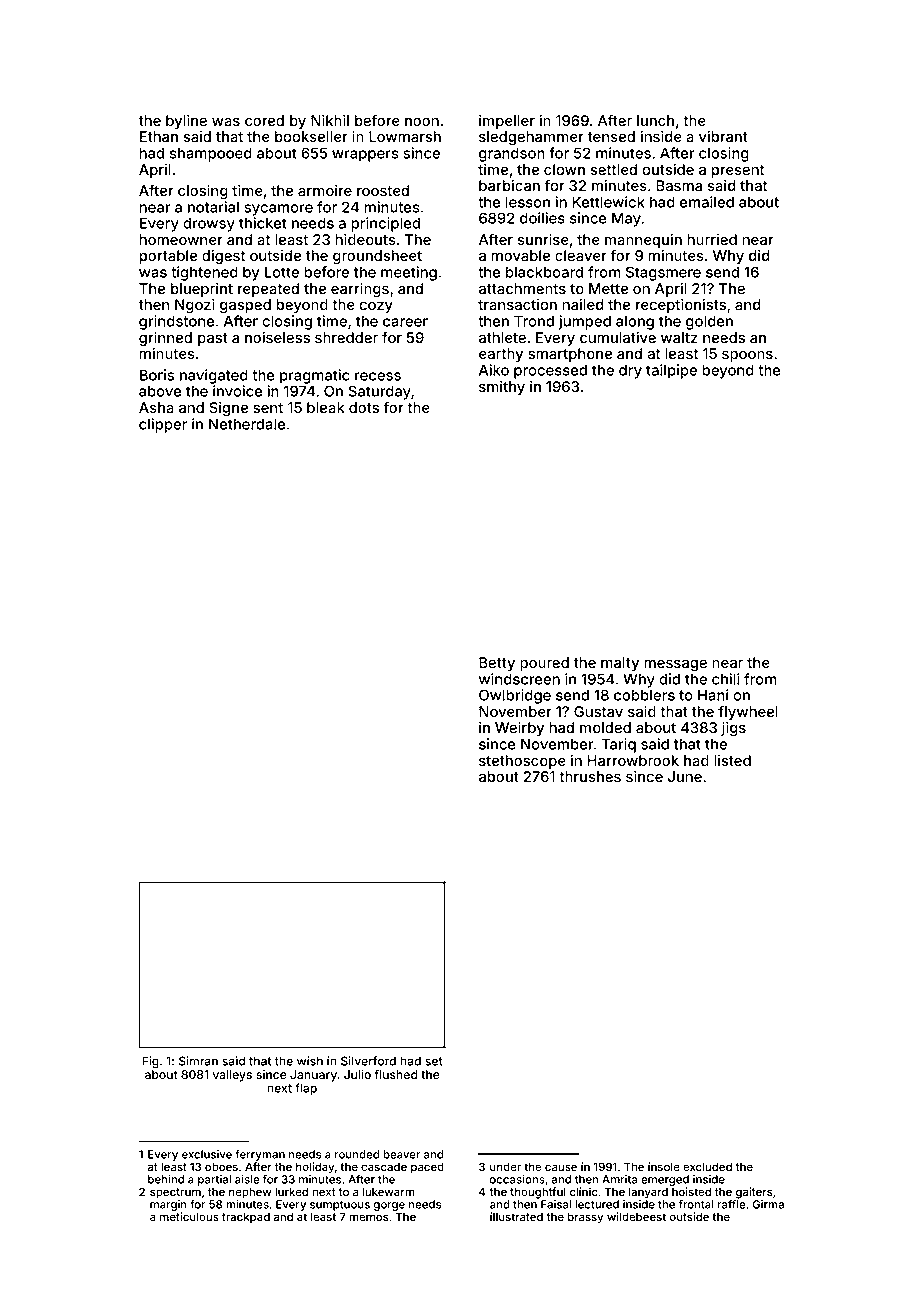 The image size is (924, 1314). What do you see at coordinates (685, 776) in the screenshot?
I see `June` at bounding box center [685, 776].
